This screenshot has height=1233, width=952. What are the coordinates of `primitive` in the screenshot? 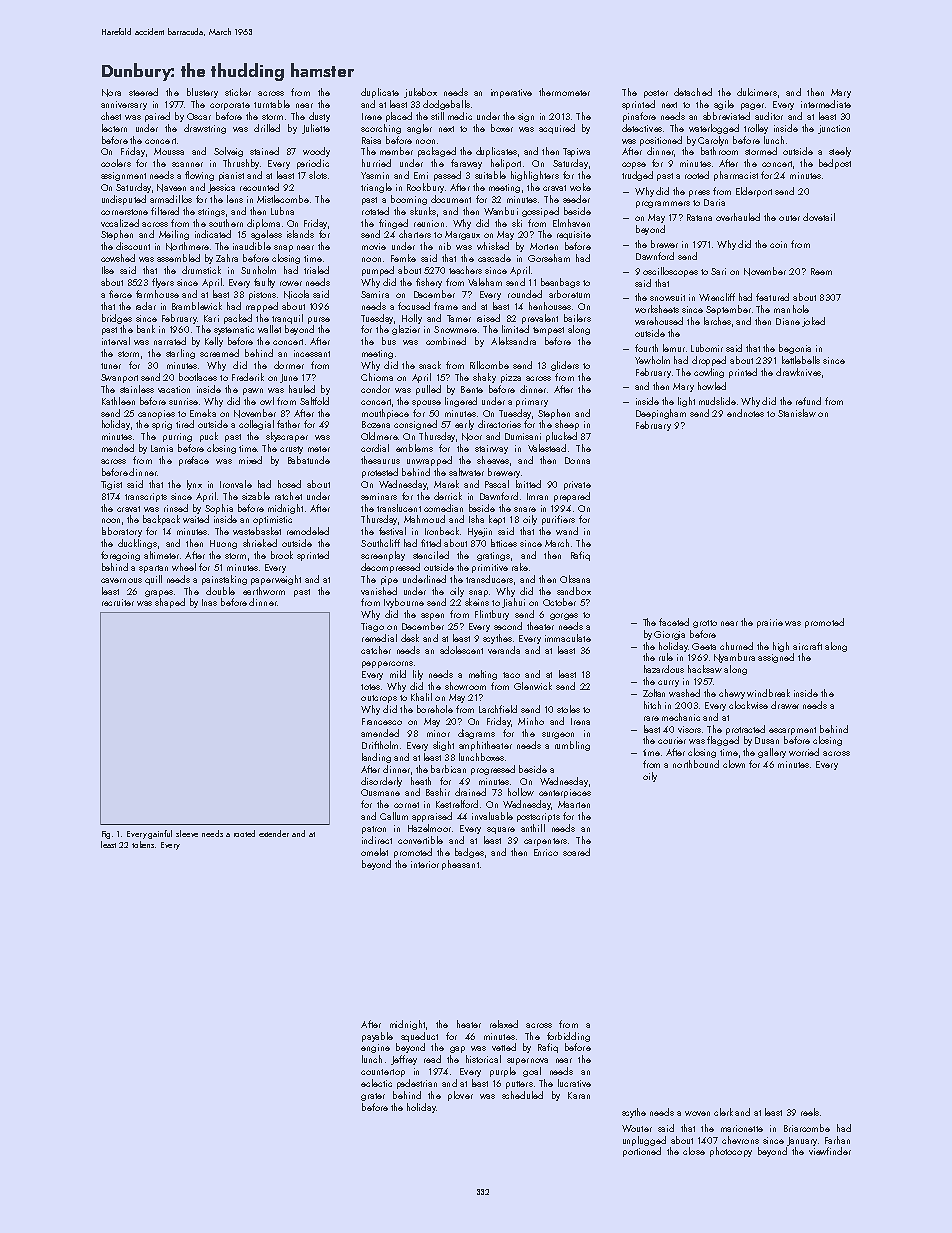 It's located at (490, 568).
